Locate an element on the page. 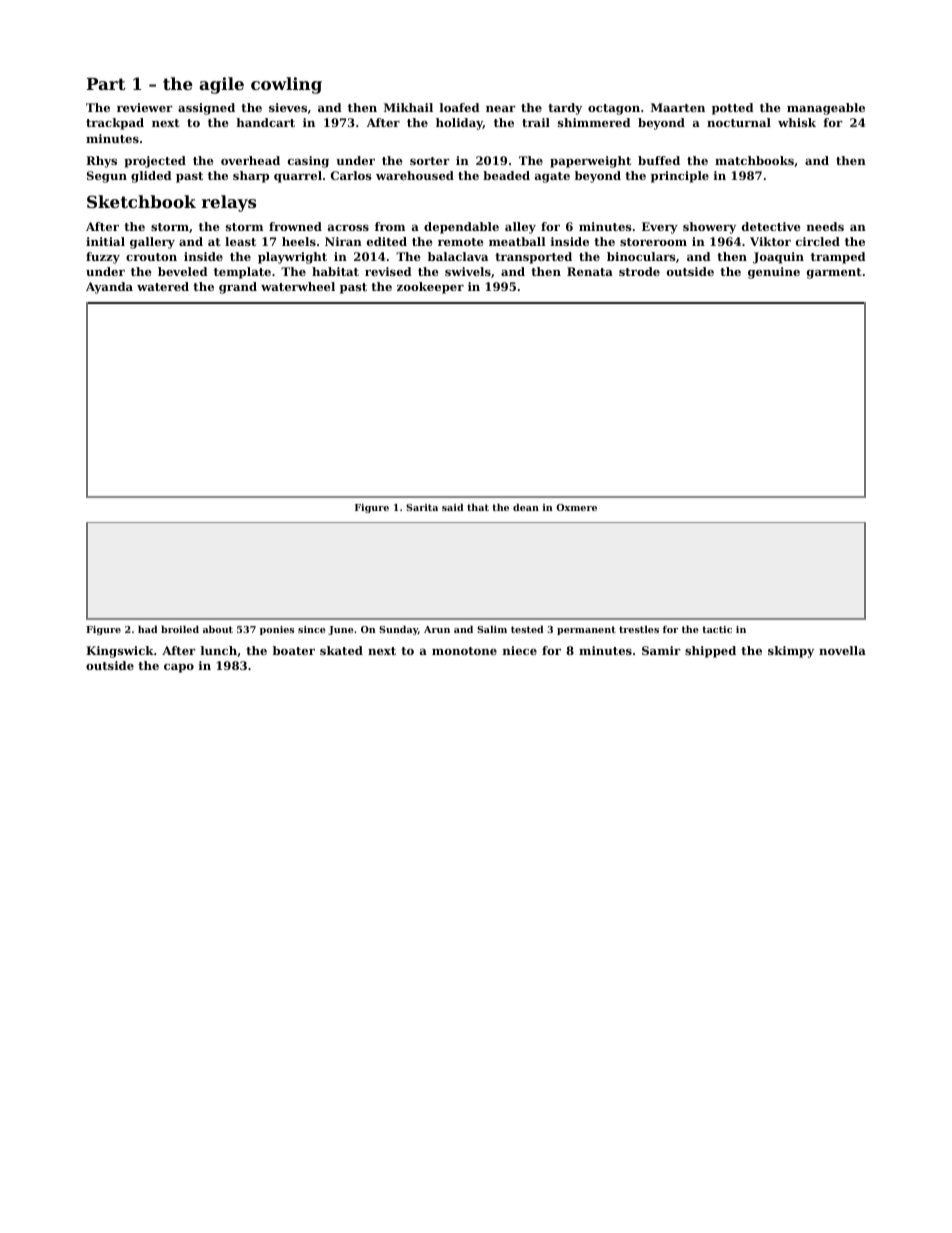  Arun is located at coordinates (437, 629).
